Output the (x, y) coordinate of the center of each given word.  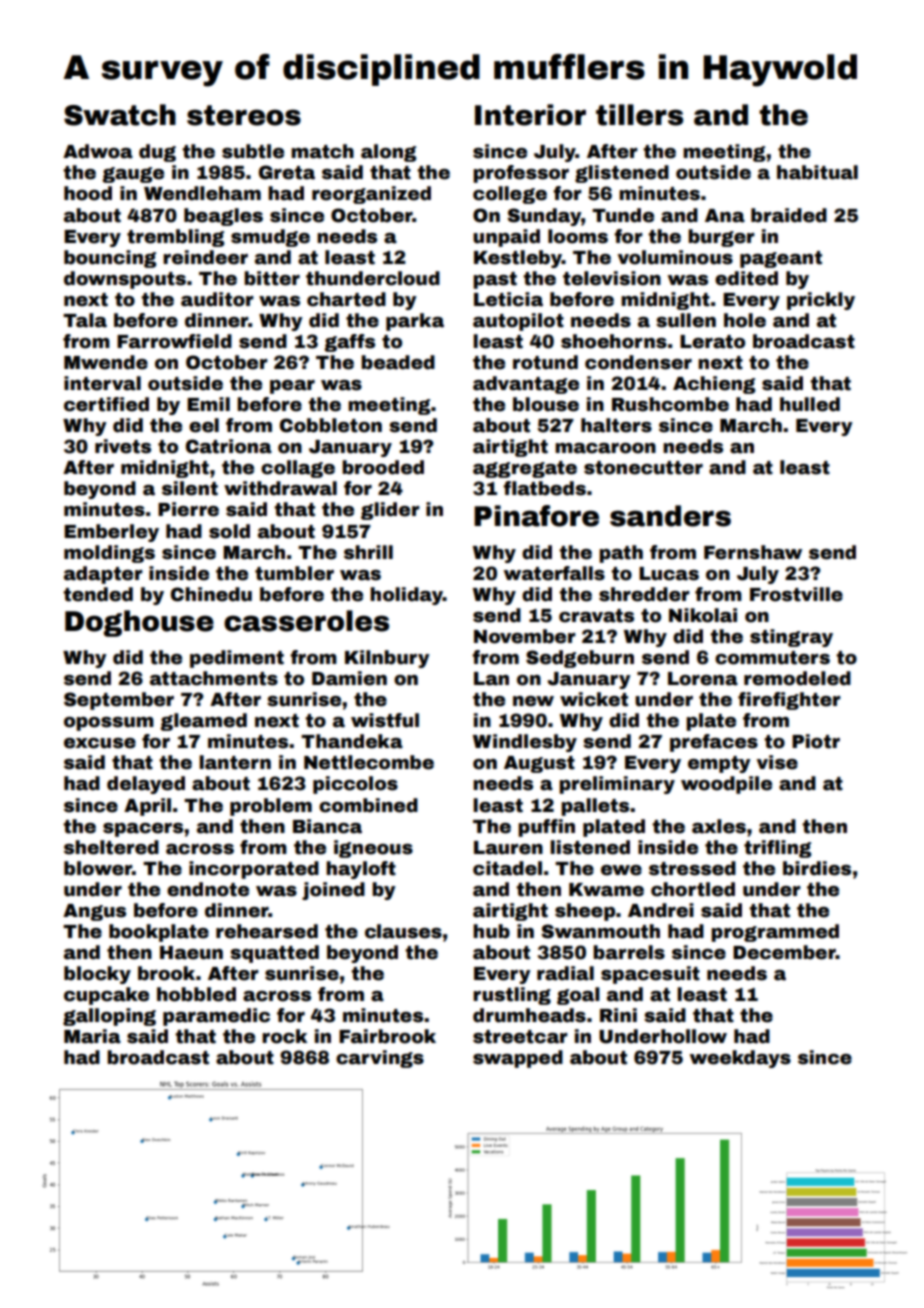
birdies (817, 868)
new (533, 701)
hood (88, 193)
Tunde (623, 215)
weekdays (740, 1059)
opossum (109, 724)
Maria (92, 1036)
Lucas (669, 574)
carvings (380, 1059)
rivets (123, 446)
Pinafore (536, 516)
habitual (817, 172)
